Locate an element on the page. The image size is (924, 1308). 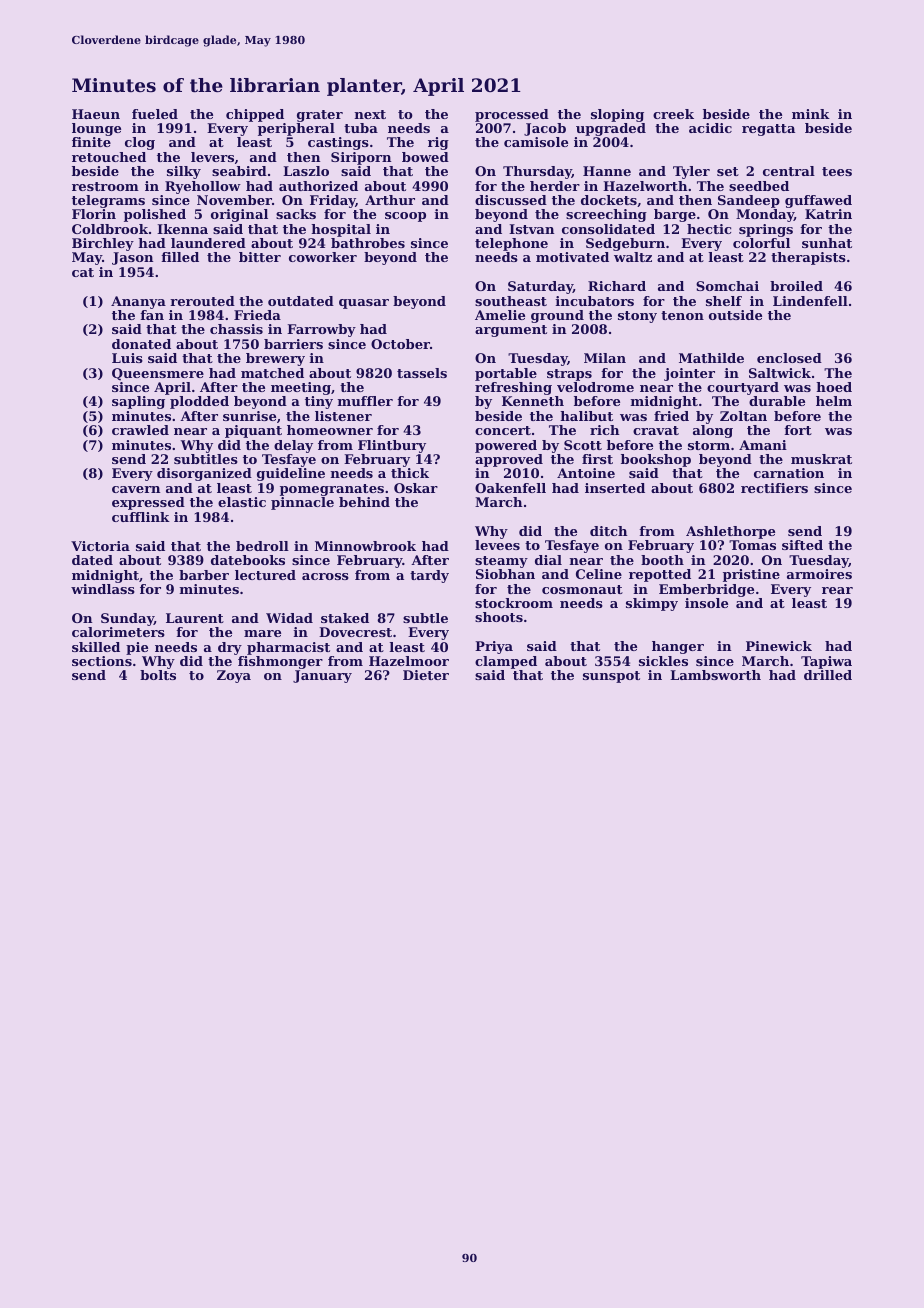
November is located at coordinates (234, 200).
